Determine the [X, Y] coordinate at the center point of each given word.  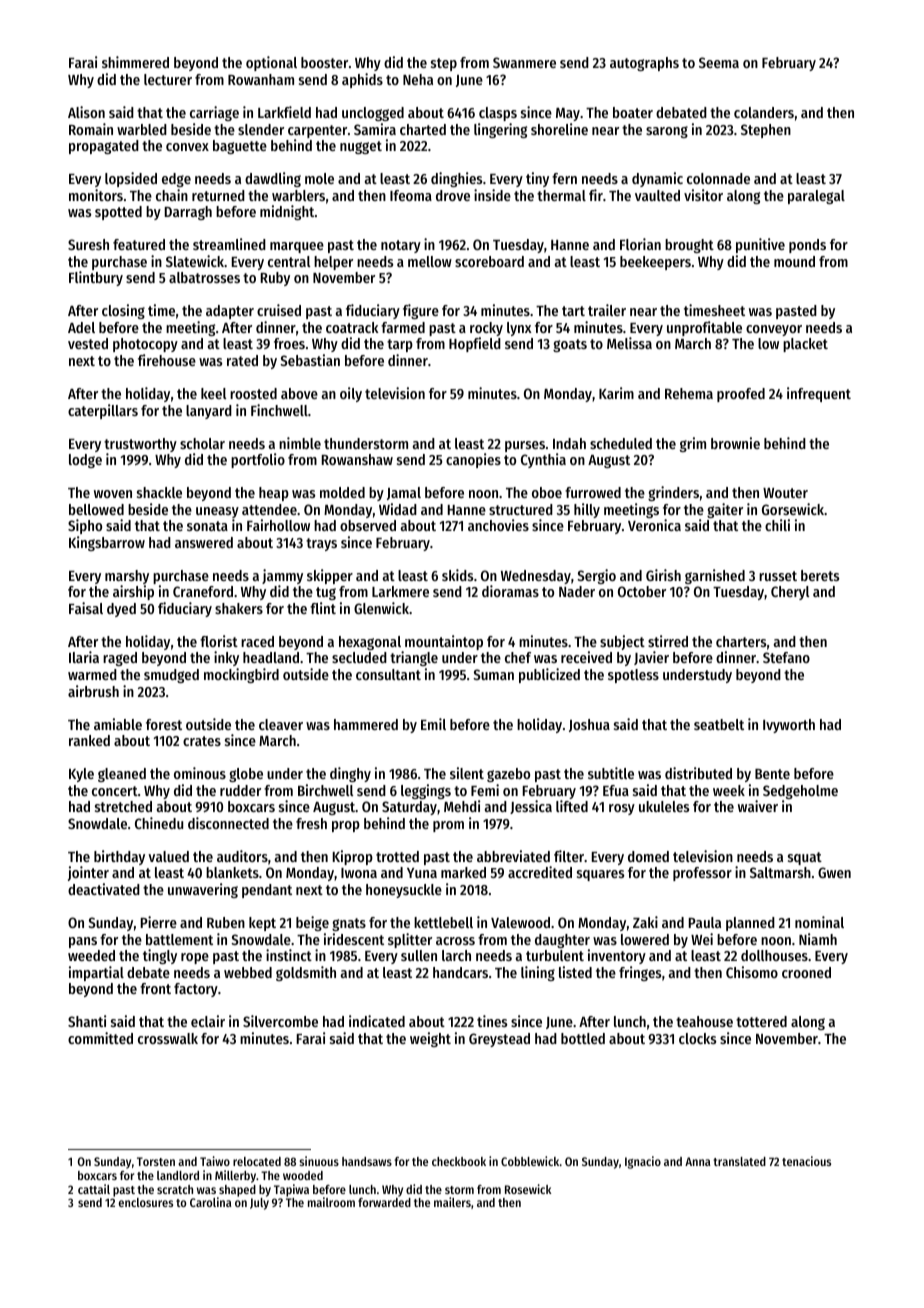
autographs [644, 64]
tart [573, 311]
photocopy [145, 345]
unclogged [373, 114]
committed [100, 1038]
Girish [663, 575]
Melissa [629, 343]
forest [164, 724]
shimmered [135, 62]
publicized [549, 675]
